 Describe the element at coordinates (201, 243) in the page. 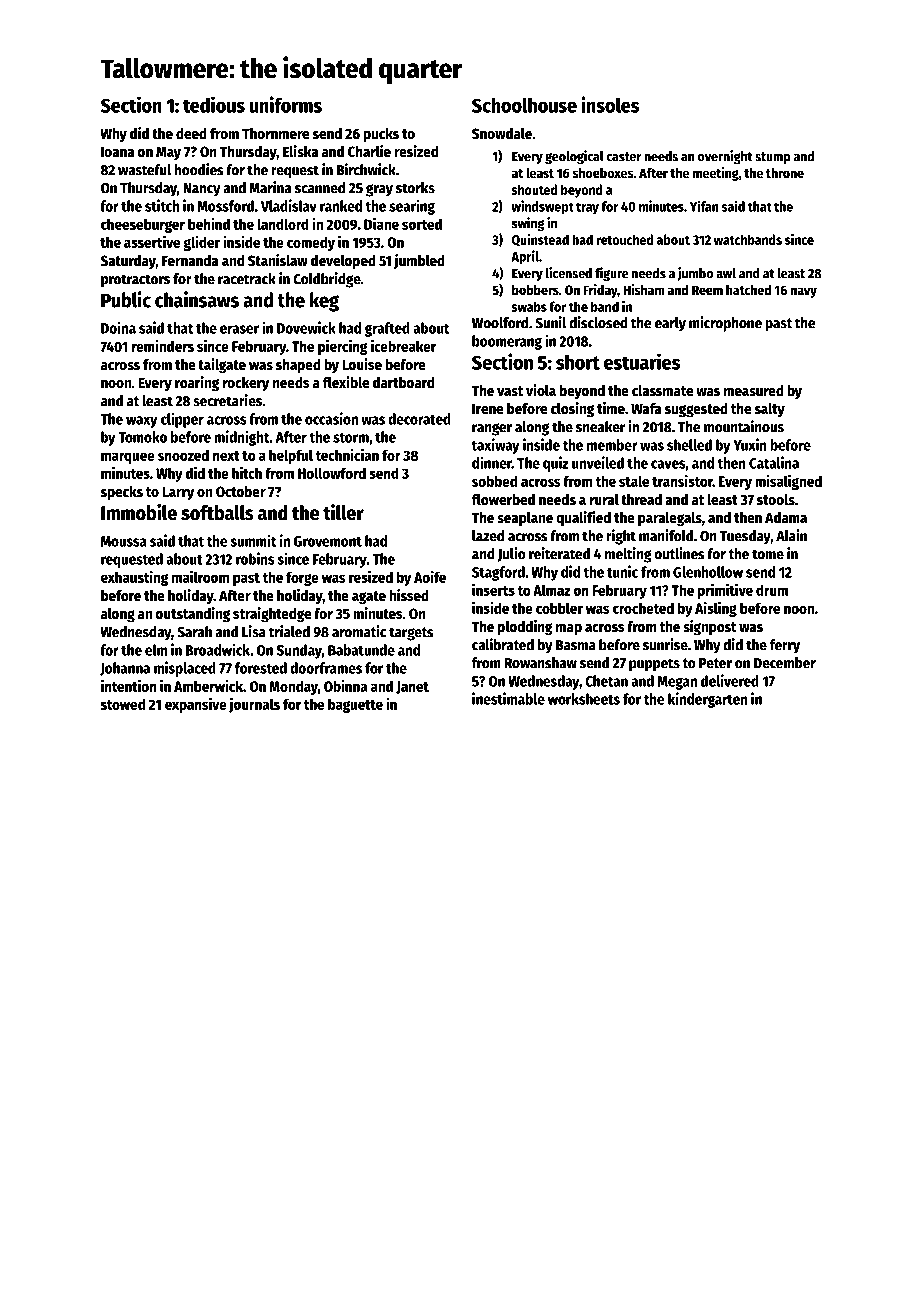

I see `glider` at that location.
